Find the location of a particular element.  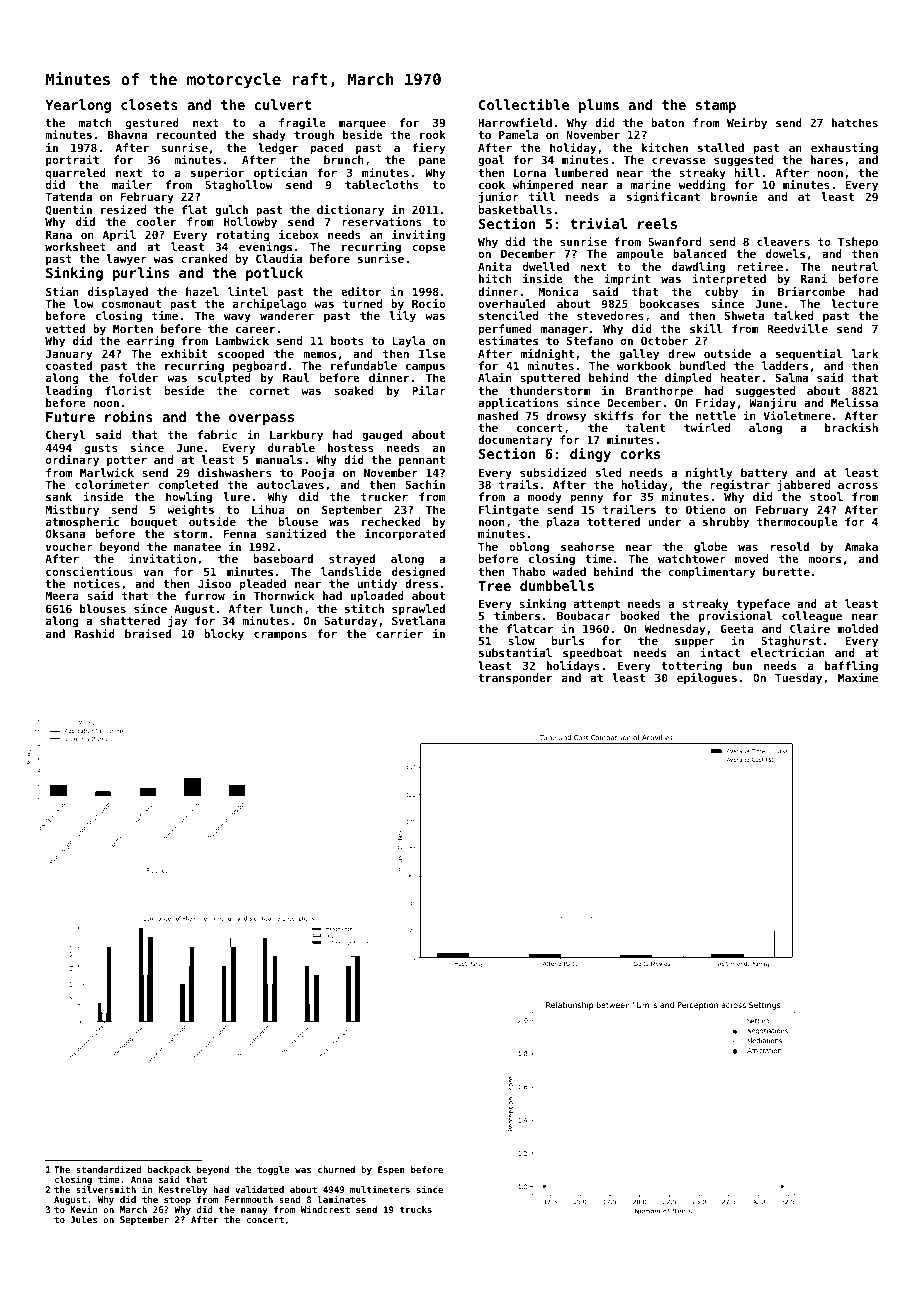

blocky is located at coordinates (224, 635).
